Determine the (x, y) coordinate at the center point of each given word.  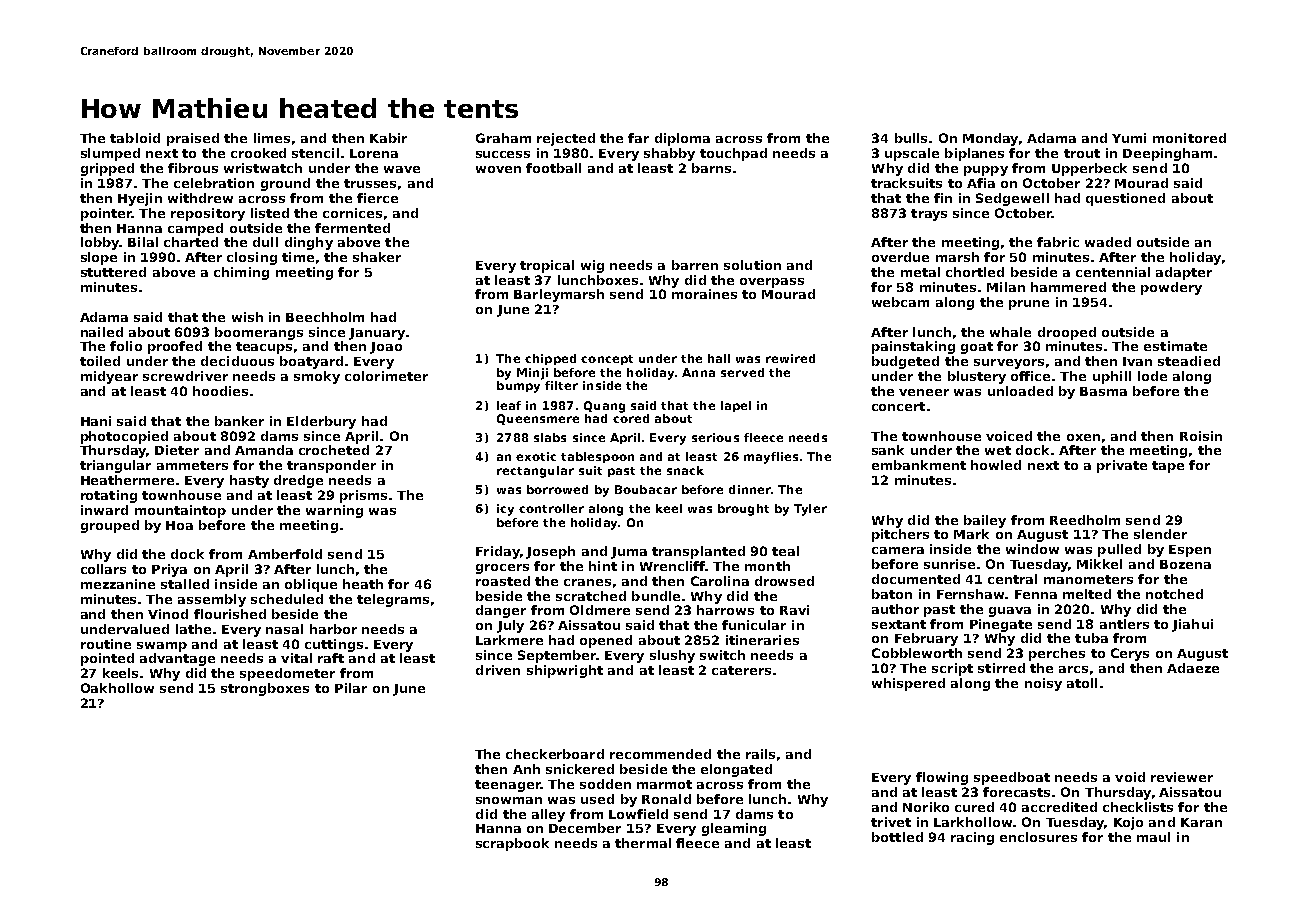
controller (551, 508)
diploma (682, 139)
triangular (115, 466)
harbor (333, 629)
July (510, 626)
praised (193, 139)
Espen (1190, 551)
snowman (509, 800)
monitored (1189, 138)
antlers (1124, 624)
